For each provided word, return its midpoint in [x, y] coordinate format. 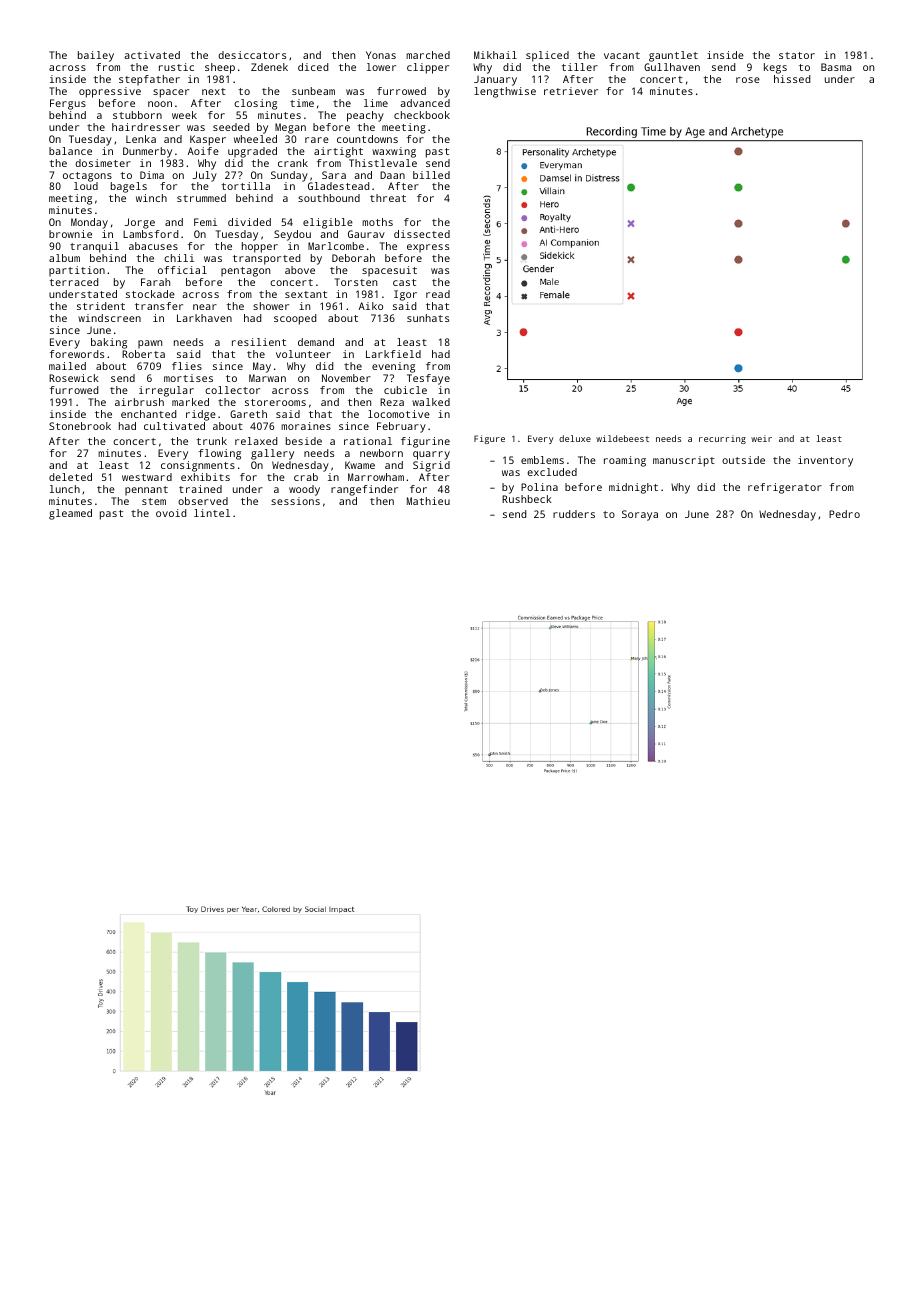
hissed [792, 79]
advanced [425, 103]
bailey [96, 56]
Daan [392, 175]
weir [761, 438]
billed [431, 175]
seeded [231, 127]
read [438, 294]
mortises [188, 378]
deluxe [575, 438]
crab [306, 477]
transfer [159, 306]
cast [404, 282]
